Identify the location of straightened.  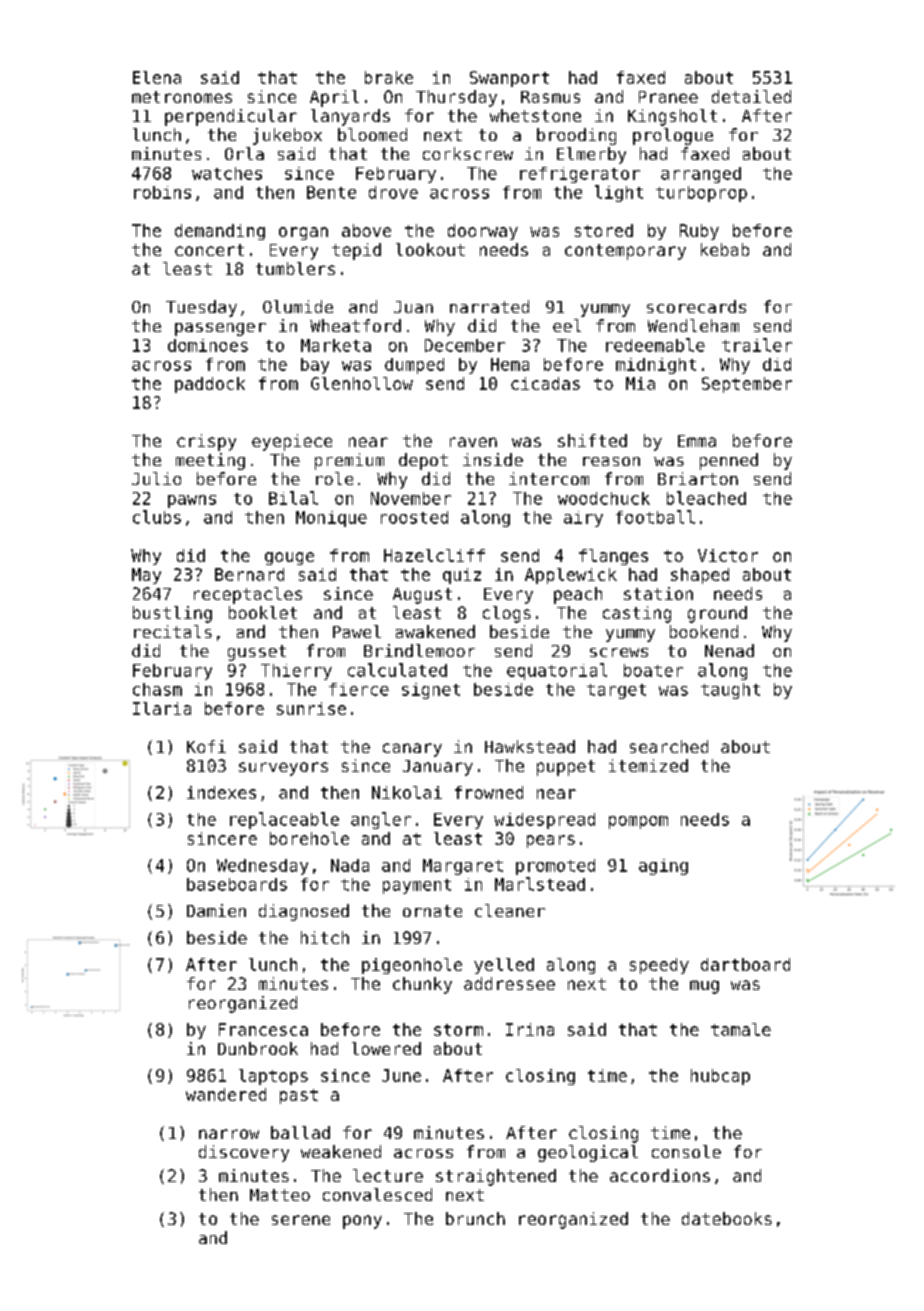
(496, 1177).
